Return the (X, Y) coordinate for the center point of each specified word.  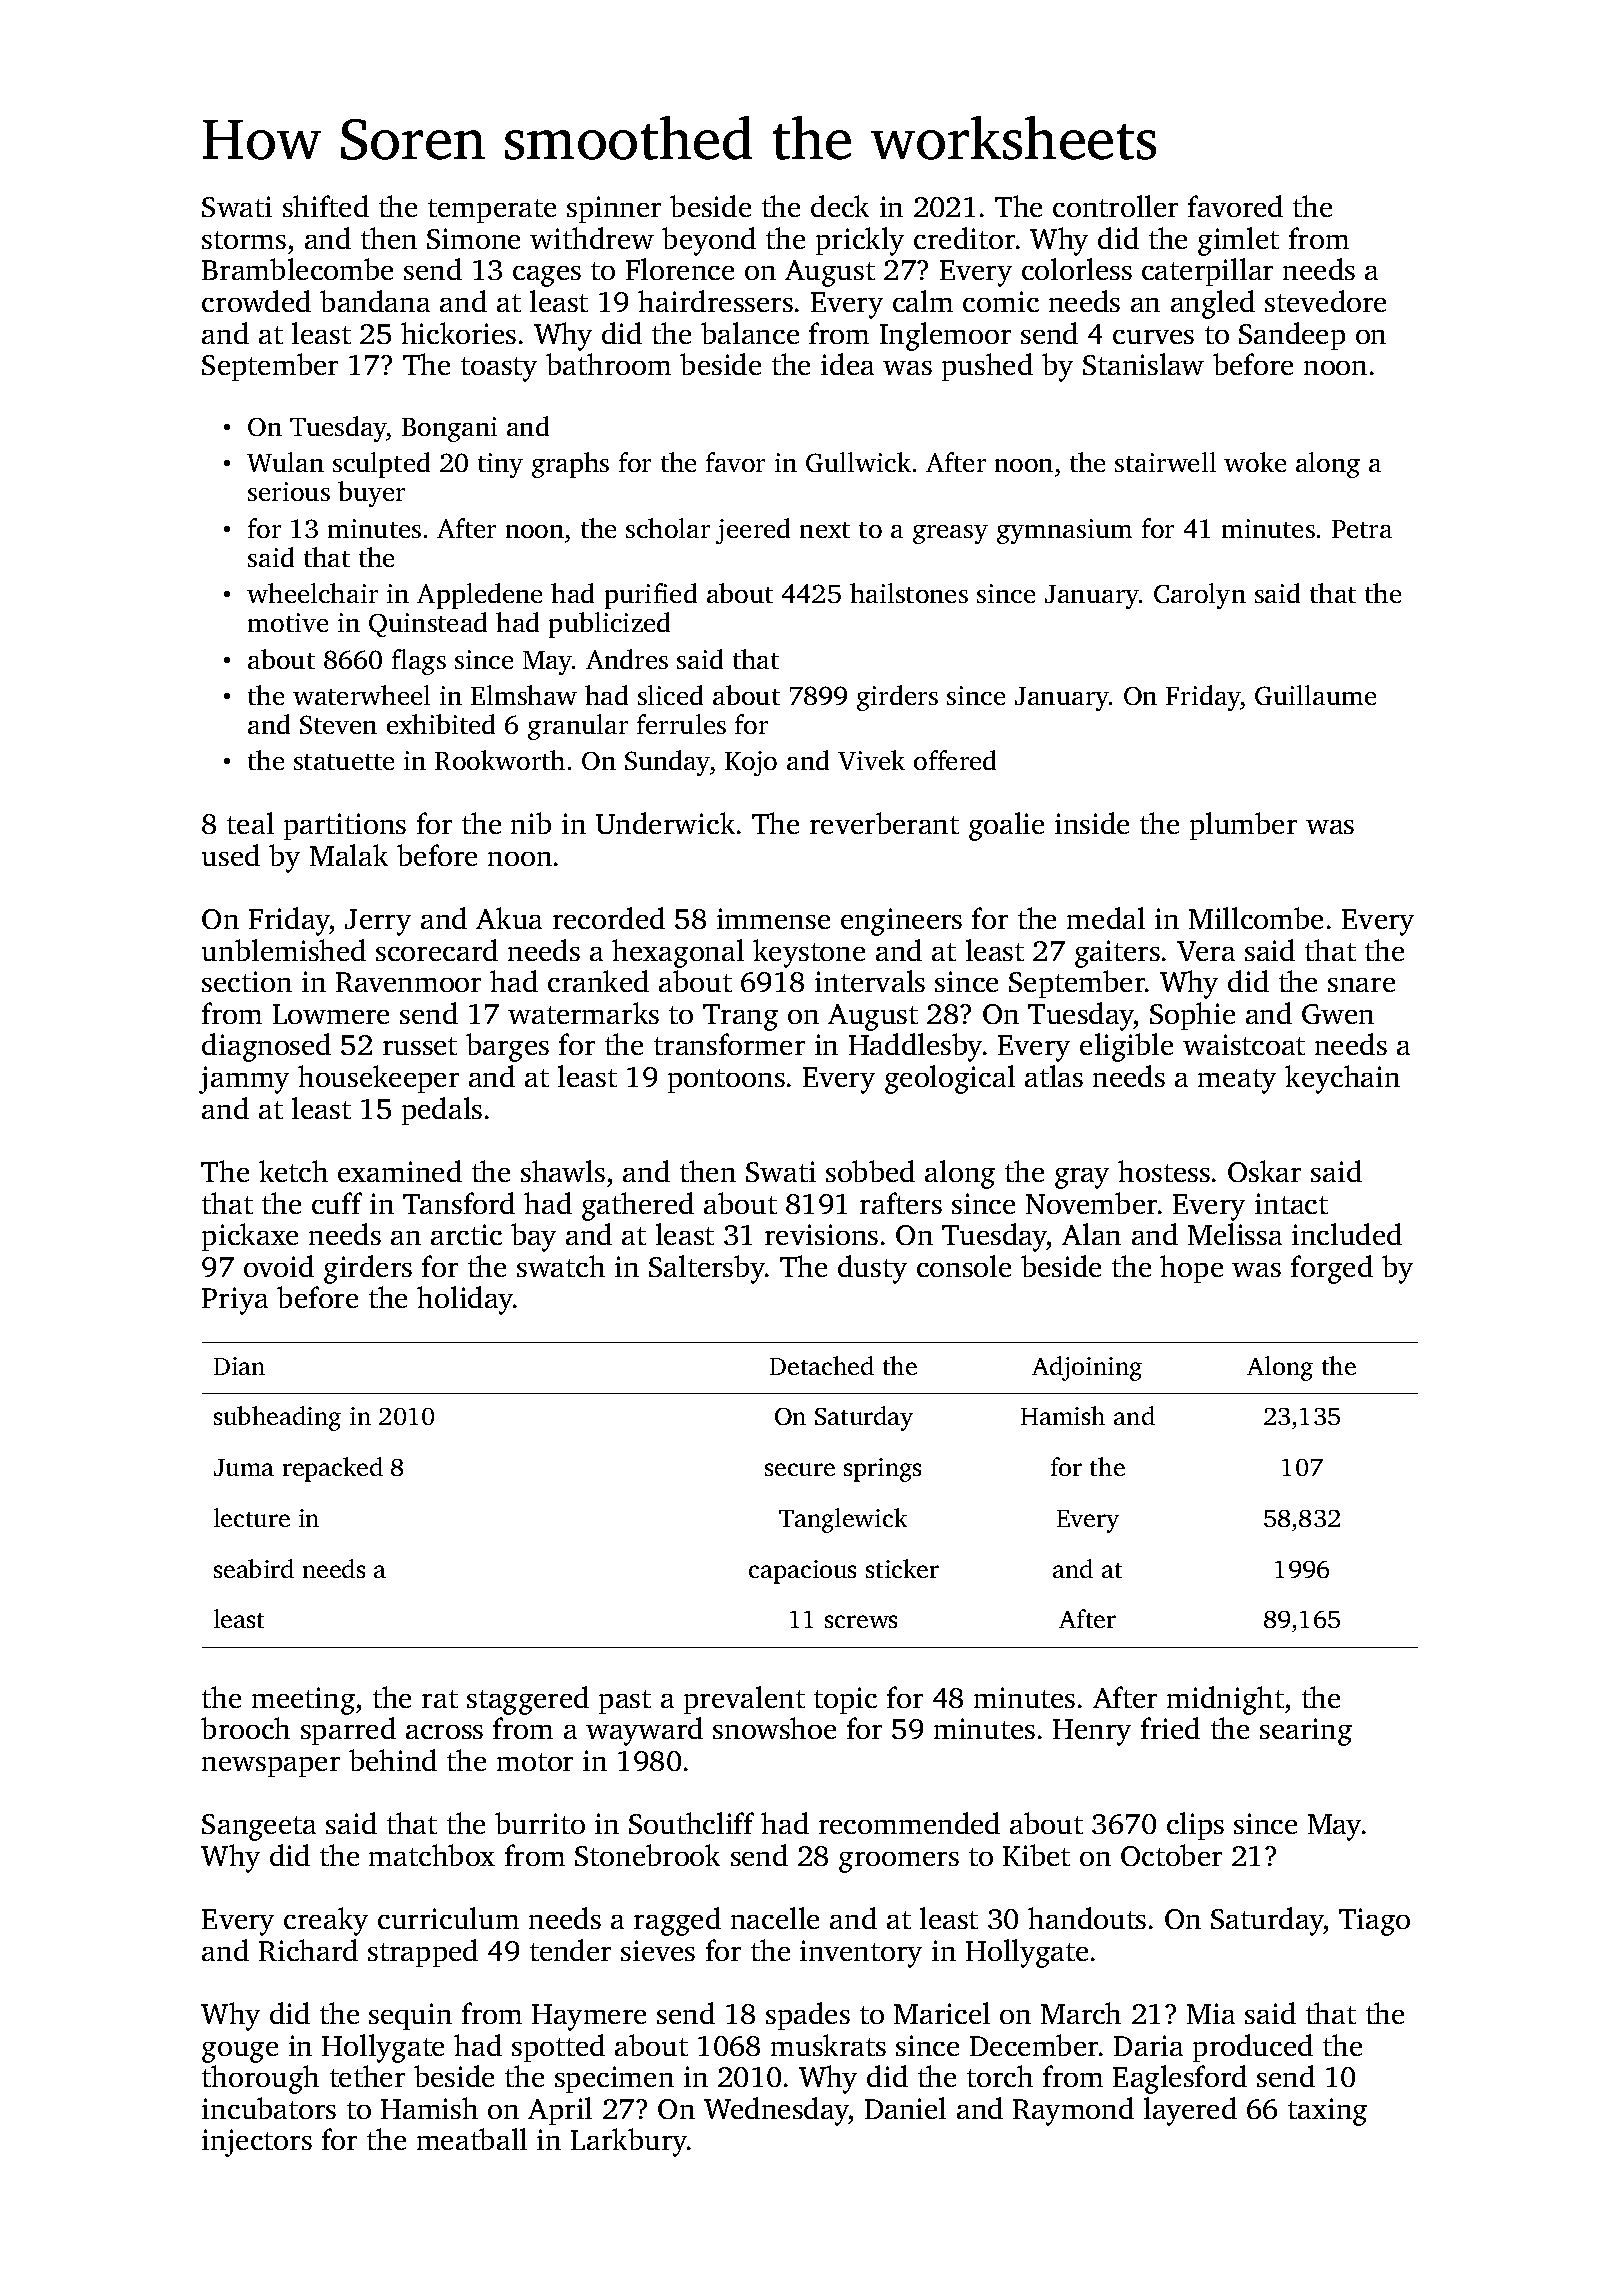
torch (1000, 2076)
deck (840, 206)
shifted (326, 206)
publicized (609, 625)
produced (1253, 2048)
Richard (308, 1950)
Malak (349, 855)
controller (1115, 206)
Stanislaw (1143, 364)
